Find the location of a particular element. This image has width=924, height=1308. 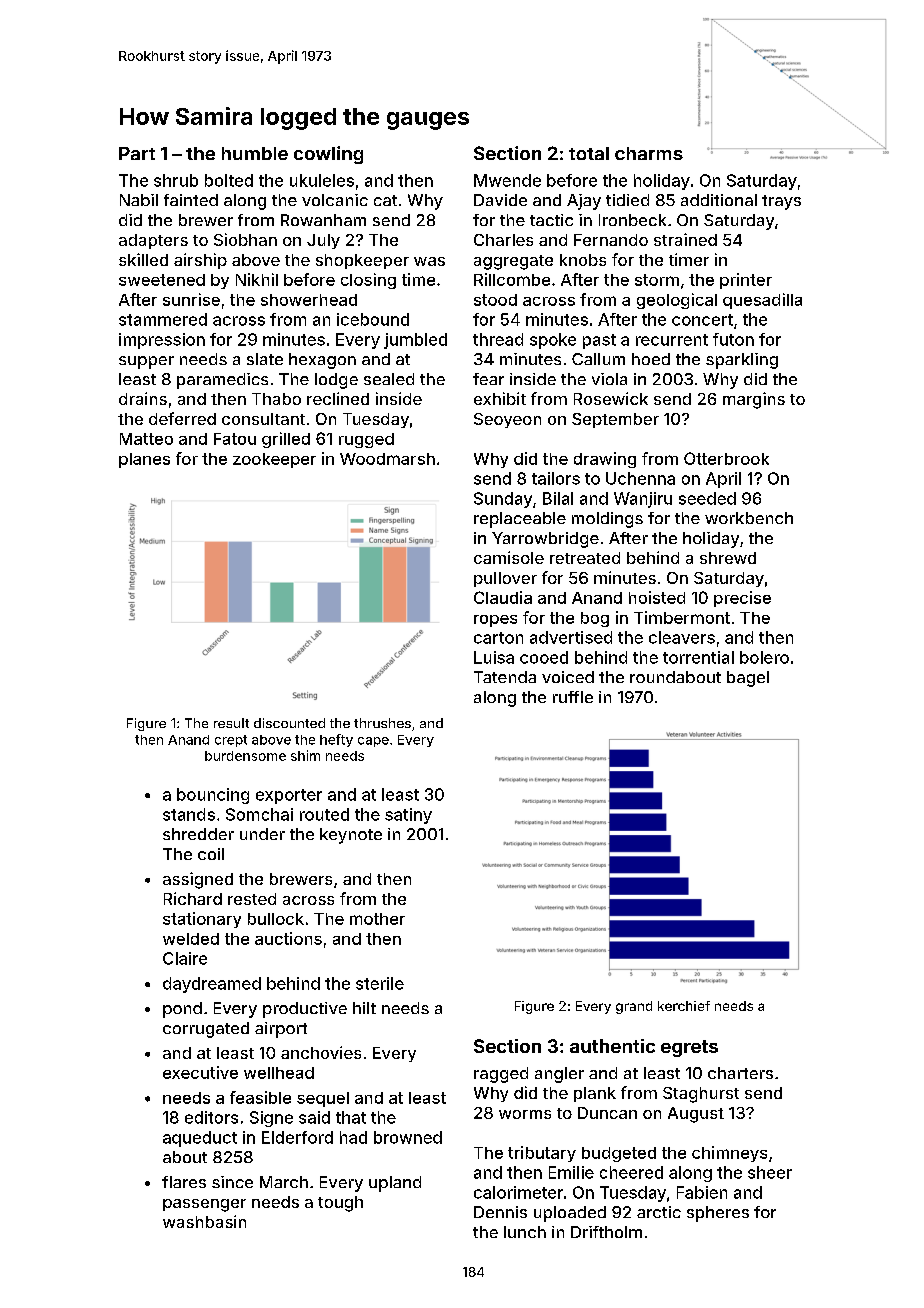

sealed is located at coordinates (389, 379).
